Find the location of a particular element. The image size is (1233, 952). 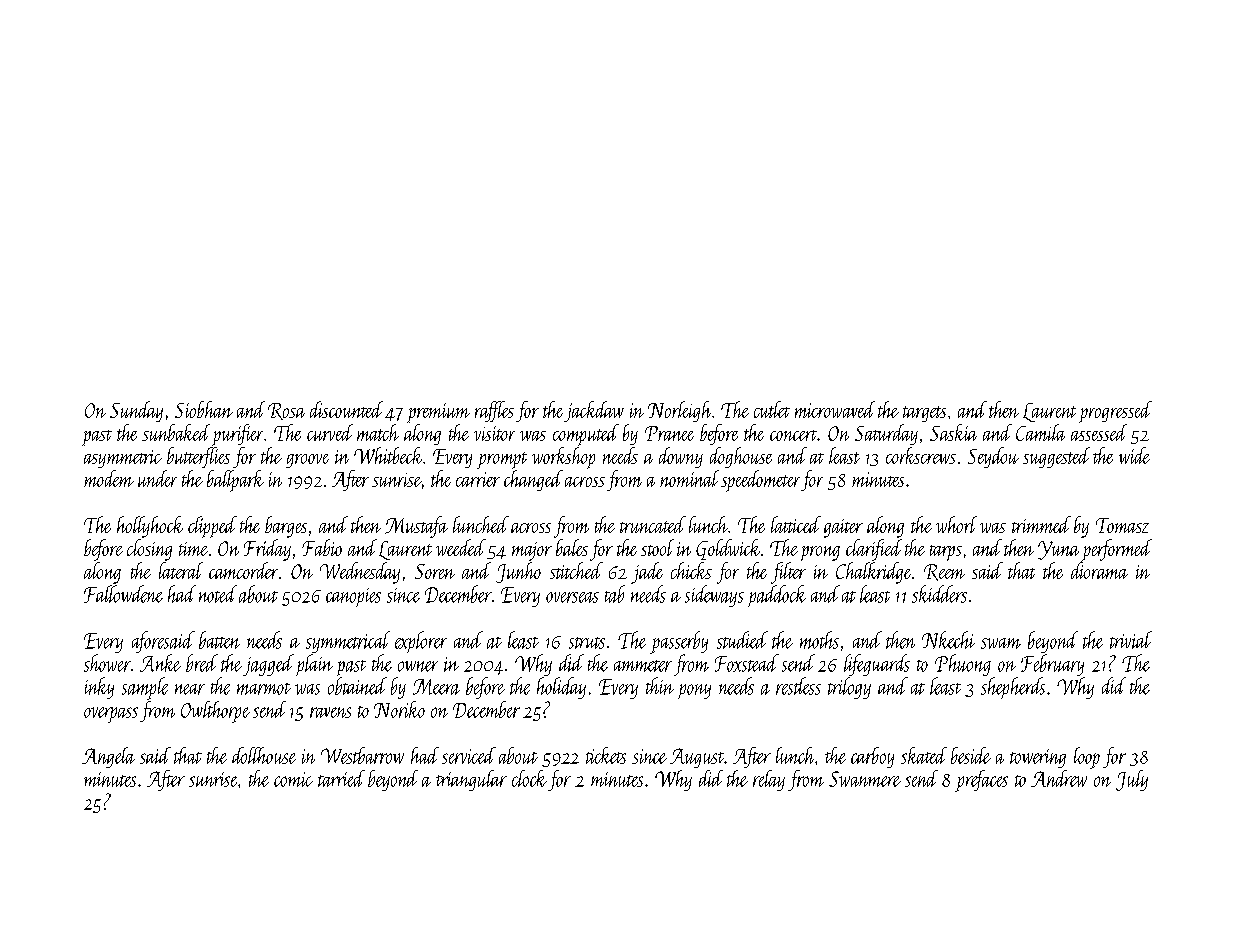

targets is located at coordinates (924, 414).
